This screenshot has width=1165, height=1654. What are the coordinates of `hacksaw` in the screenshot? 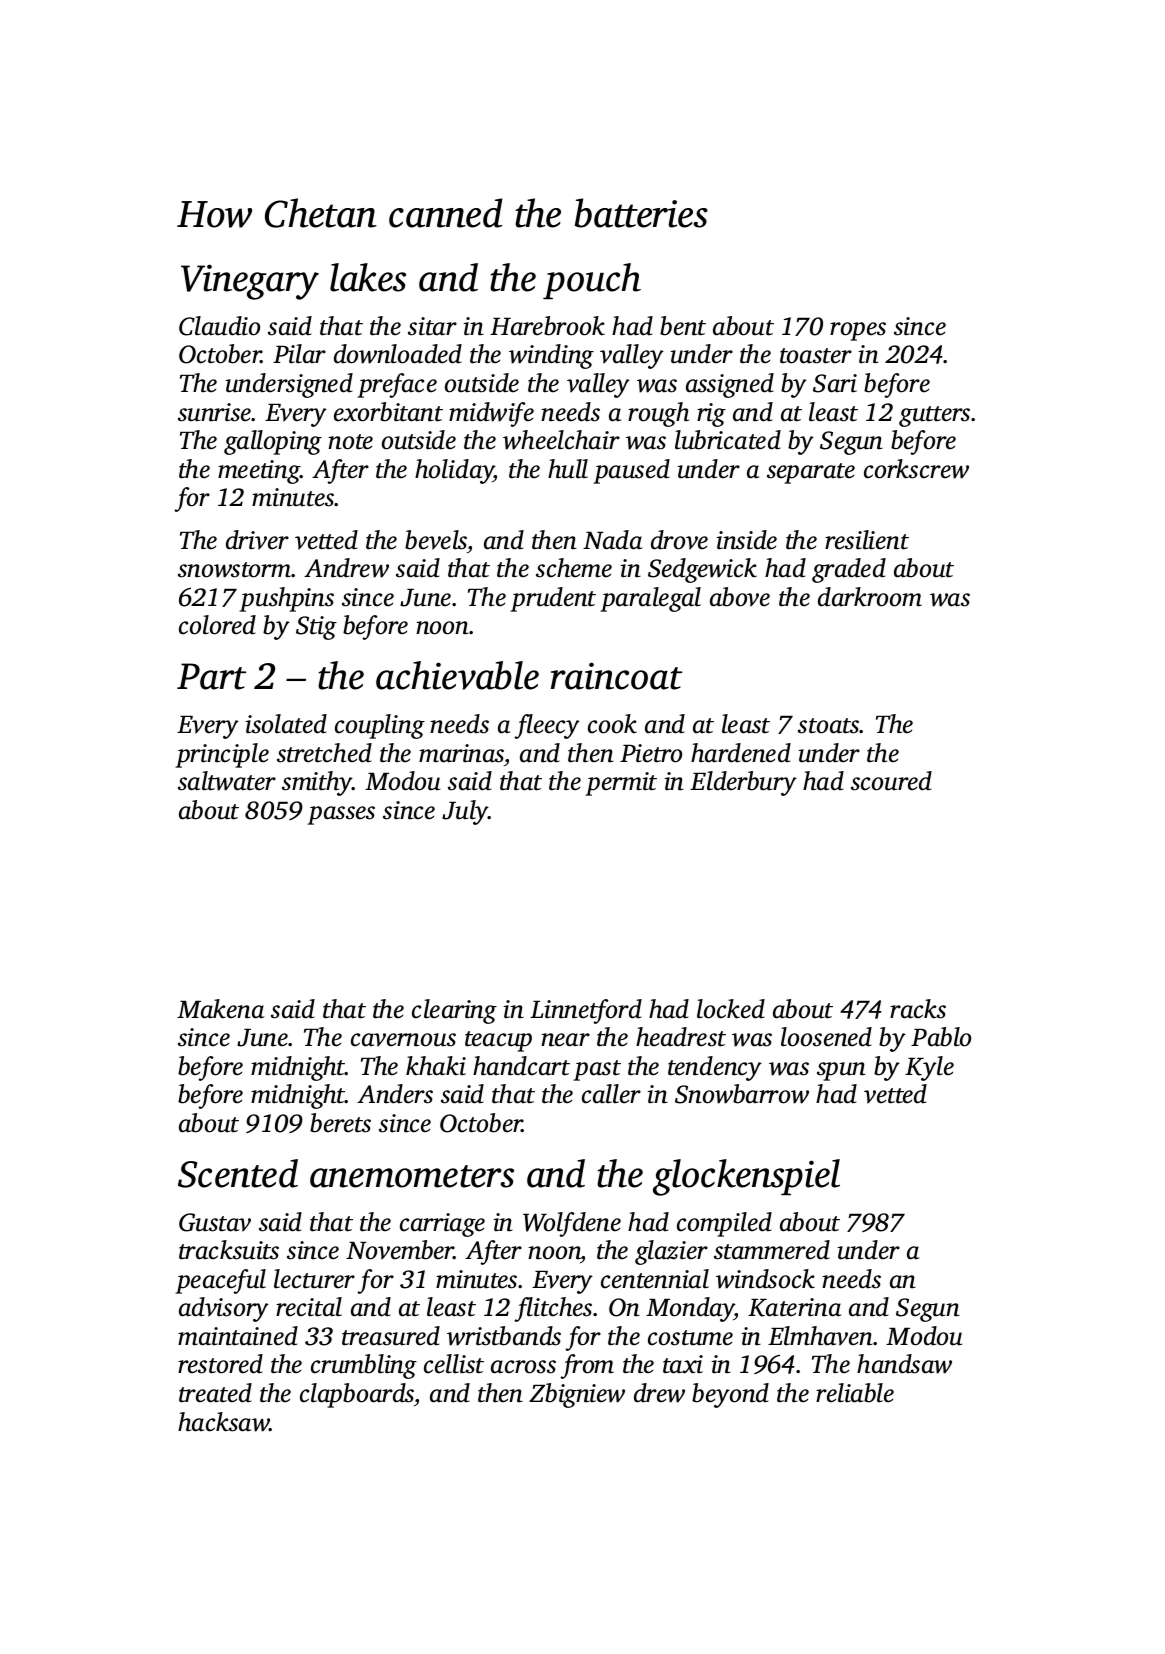 It's located at (224, 1422).
